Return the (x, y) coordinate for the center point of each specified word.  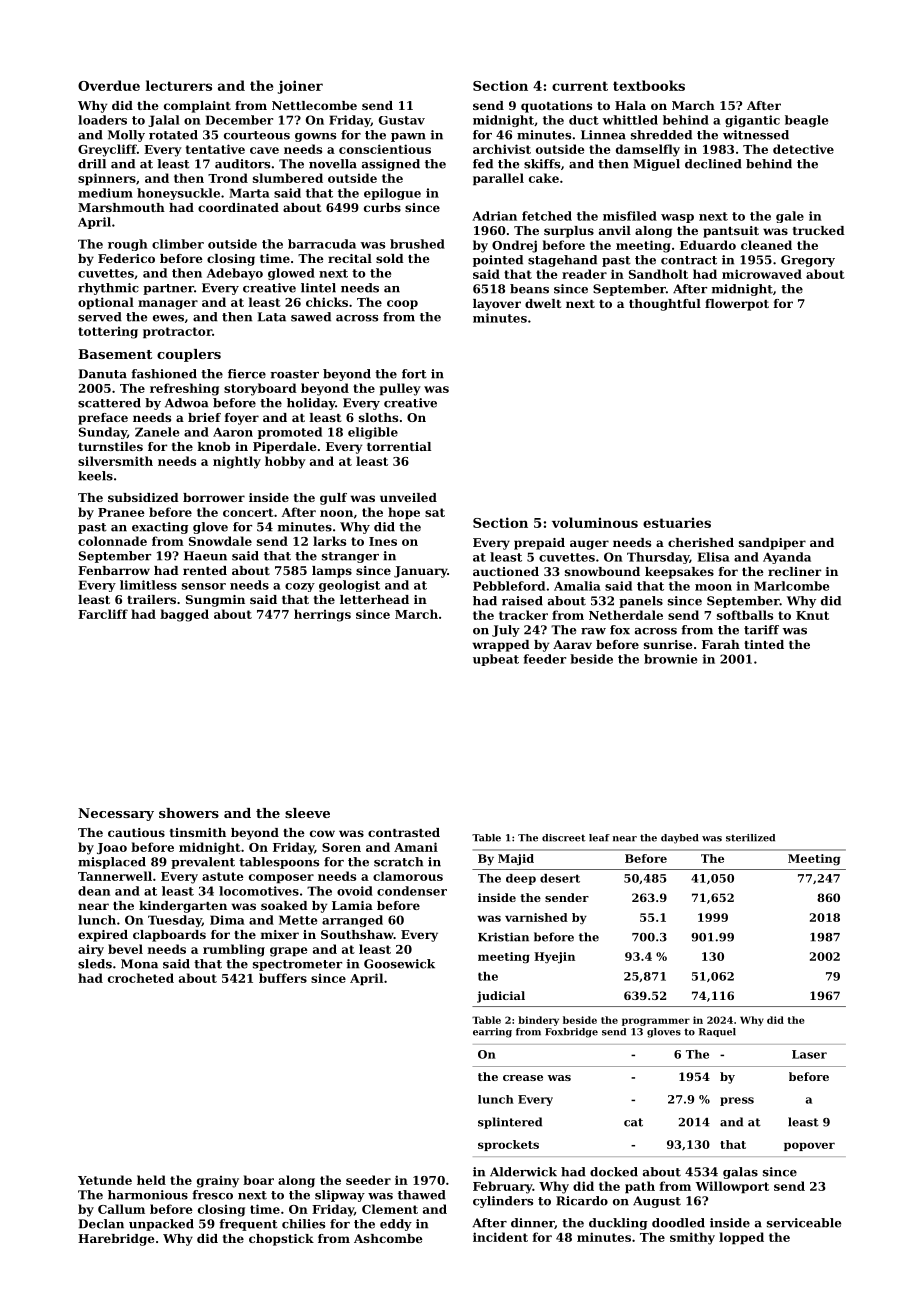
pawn (408, 137)
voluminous (595, 522)
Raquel (717, 1032)
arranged (352, 921)
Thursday (658, 558)
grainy (218, 1182)
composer (281, 879)
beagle (806, 121)
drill (92, 164)
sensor (204, 586)
